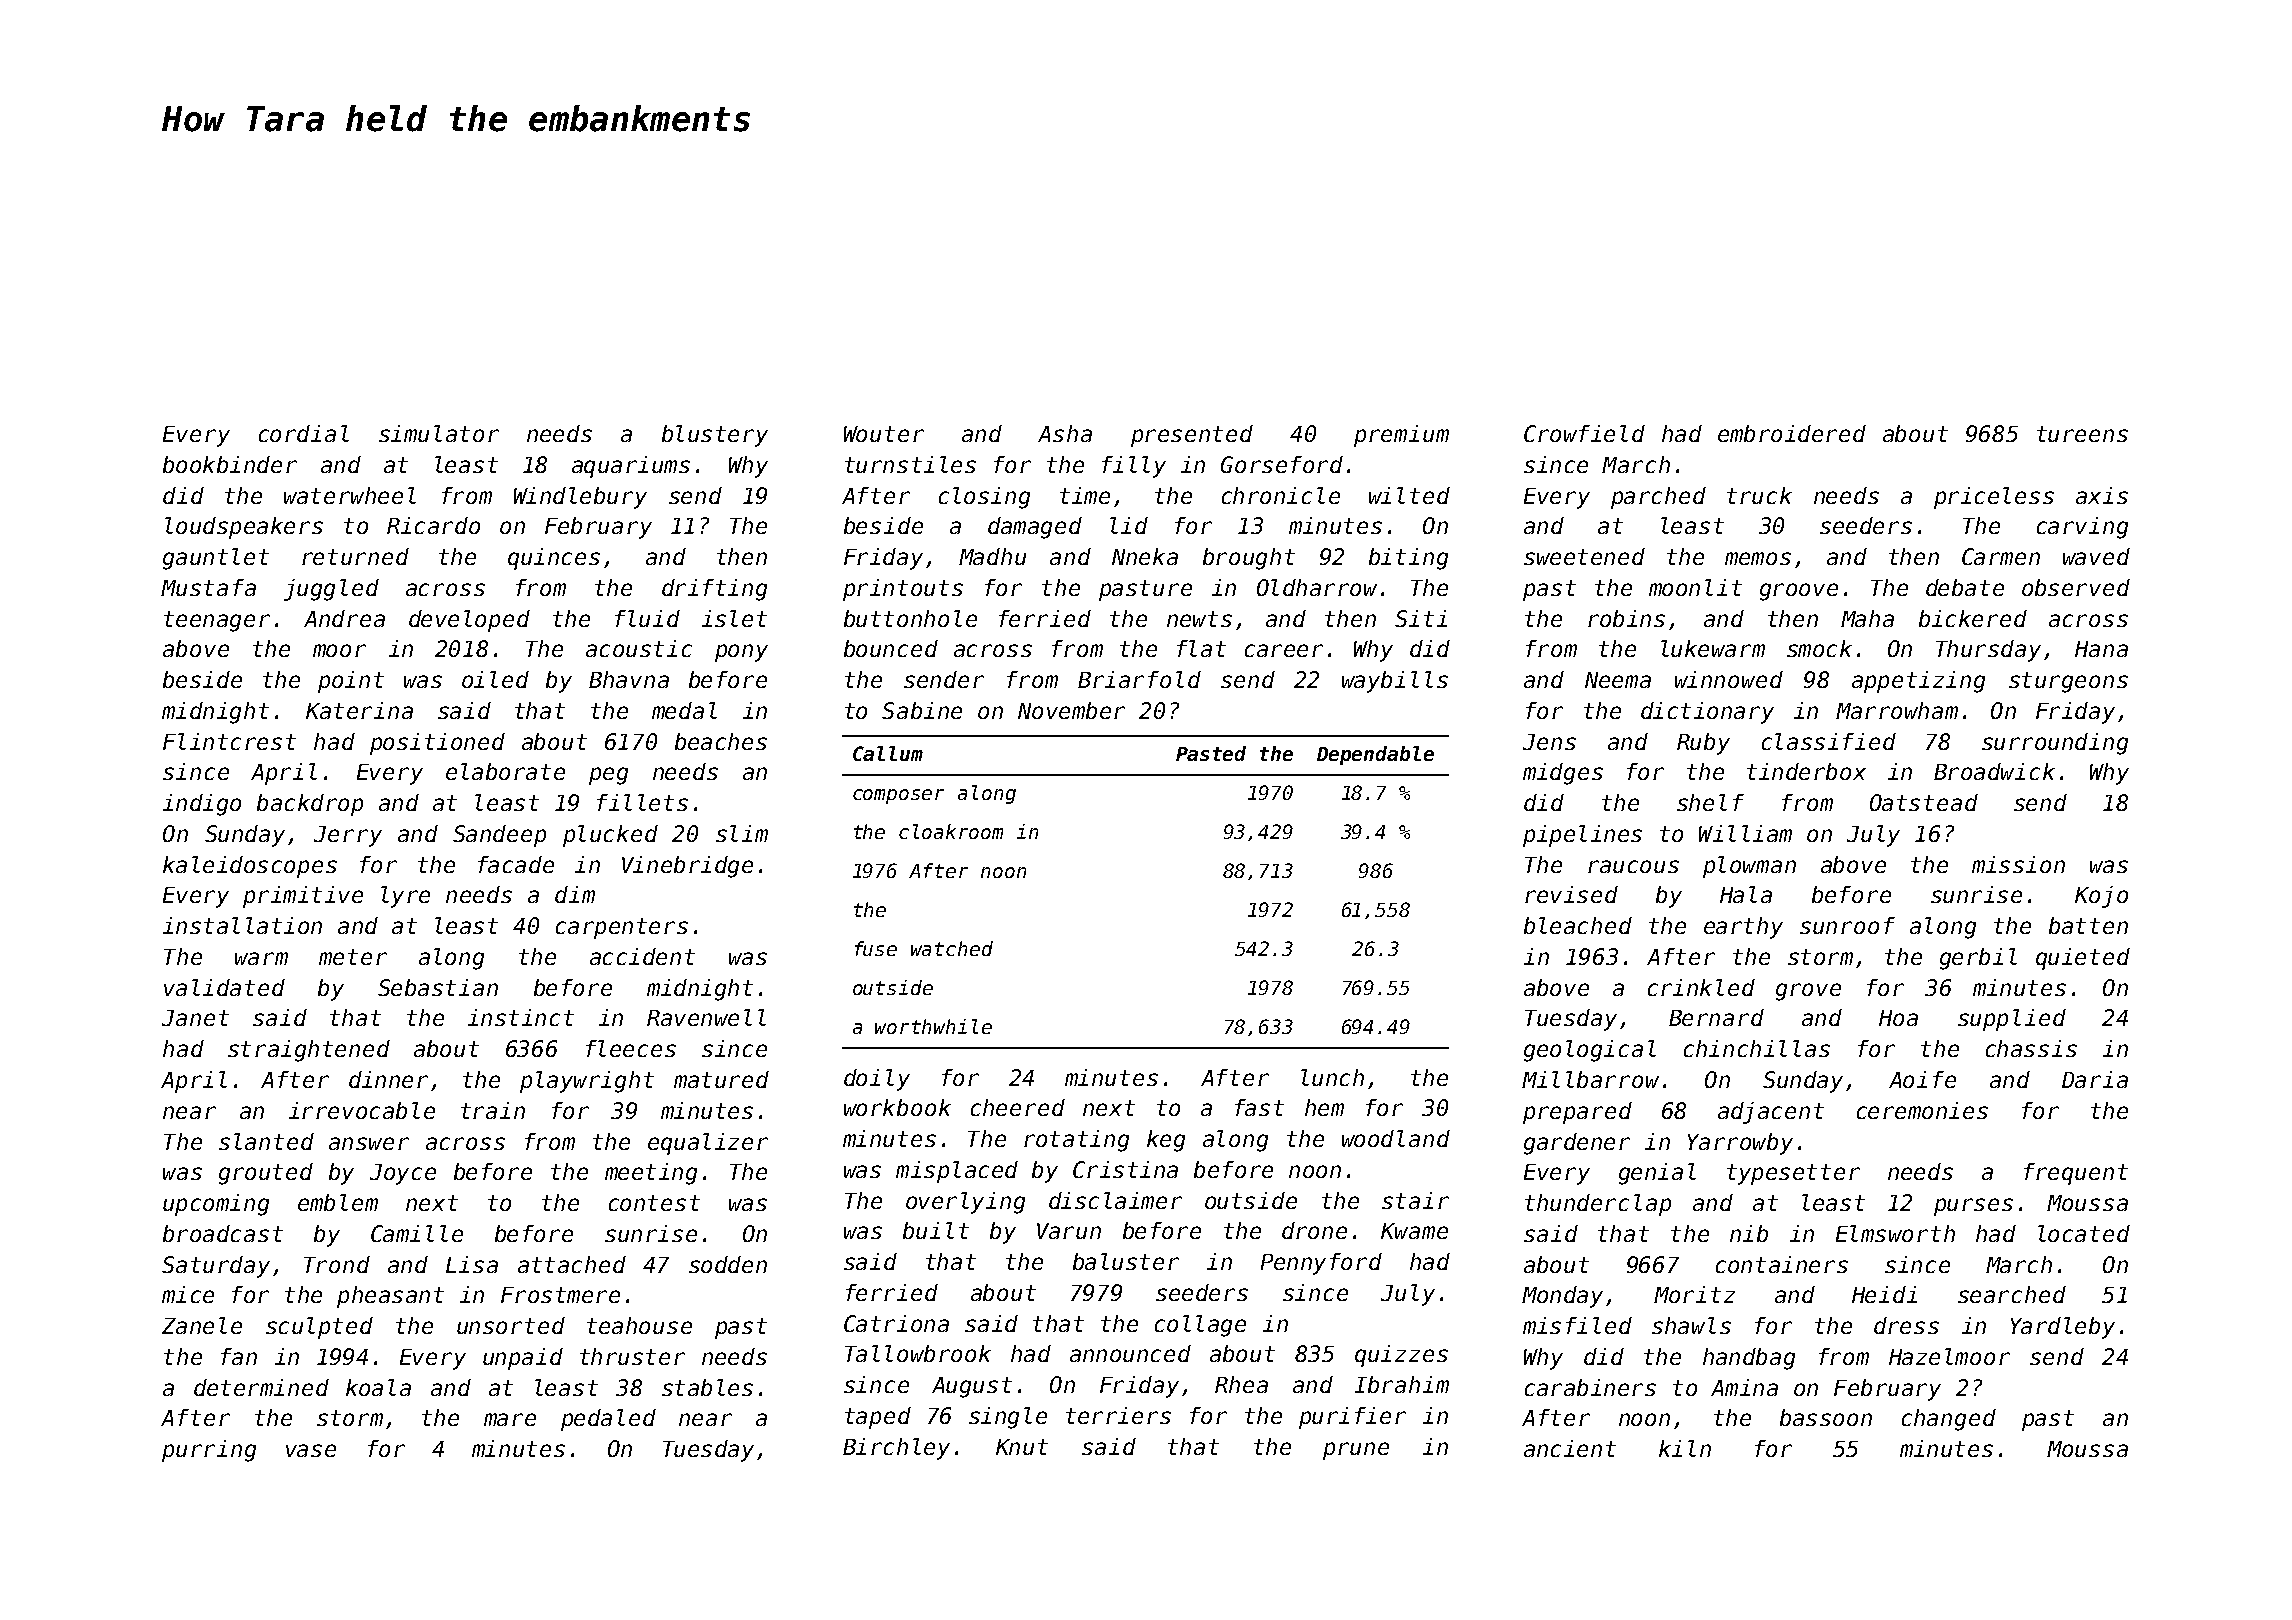  What do you see at coordinates (706, 1017) in the screenshot?
I see `Ravenwell` at bounding box center [706, 1017].
